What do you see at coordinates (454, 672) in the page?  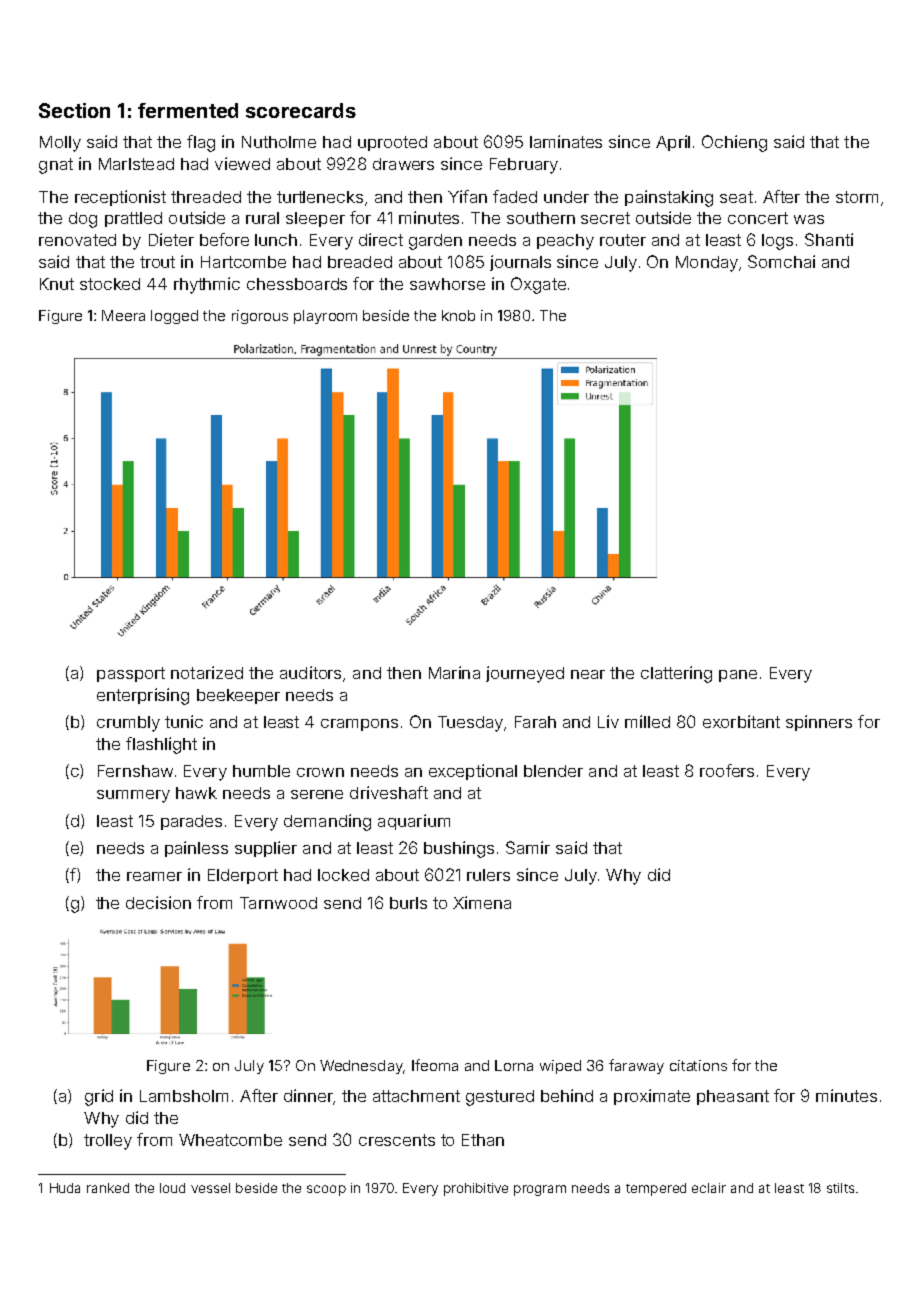 I see `Marina` at bounding box center [454, 672].
